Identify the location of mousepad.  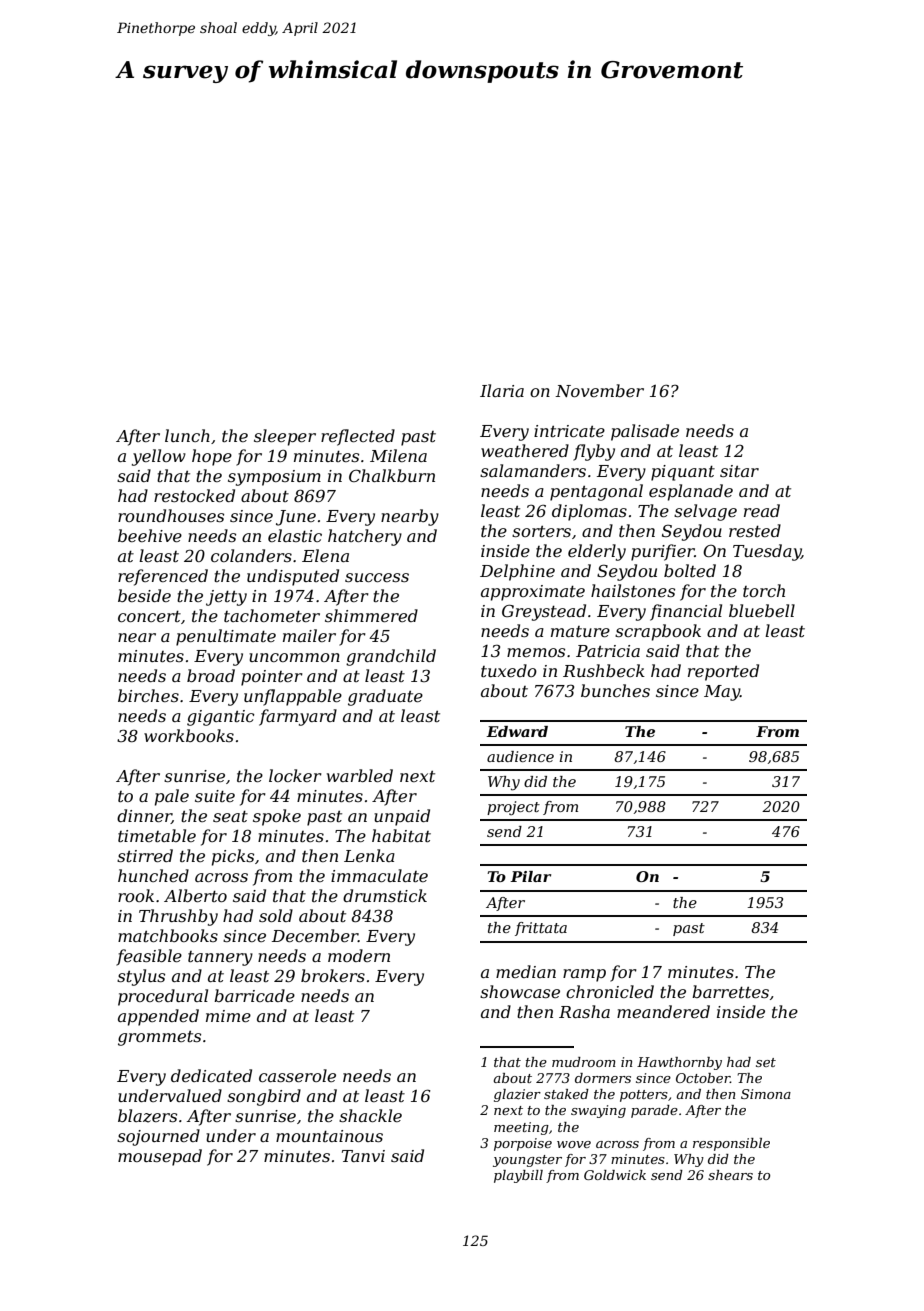
(160, 1157).
